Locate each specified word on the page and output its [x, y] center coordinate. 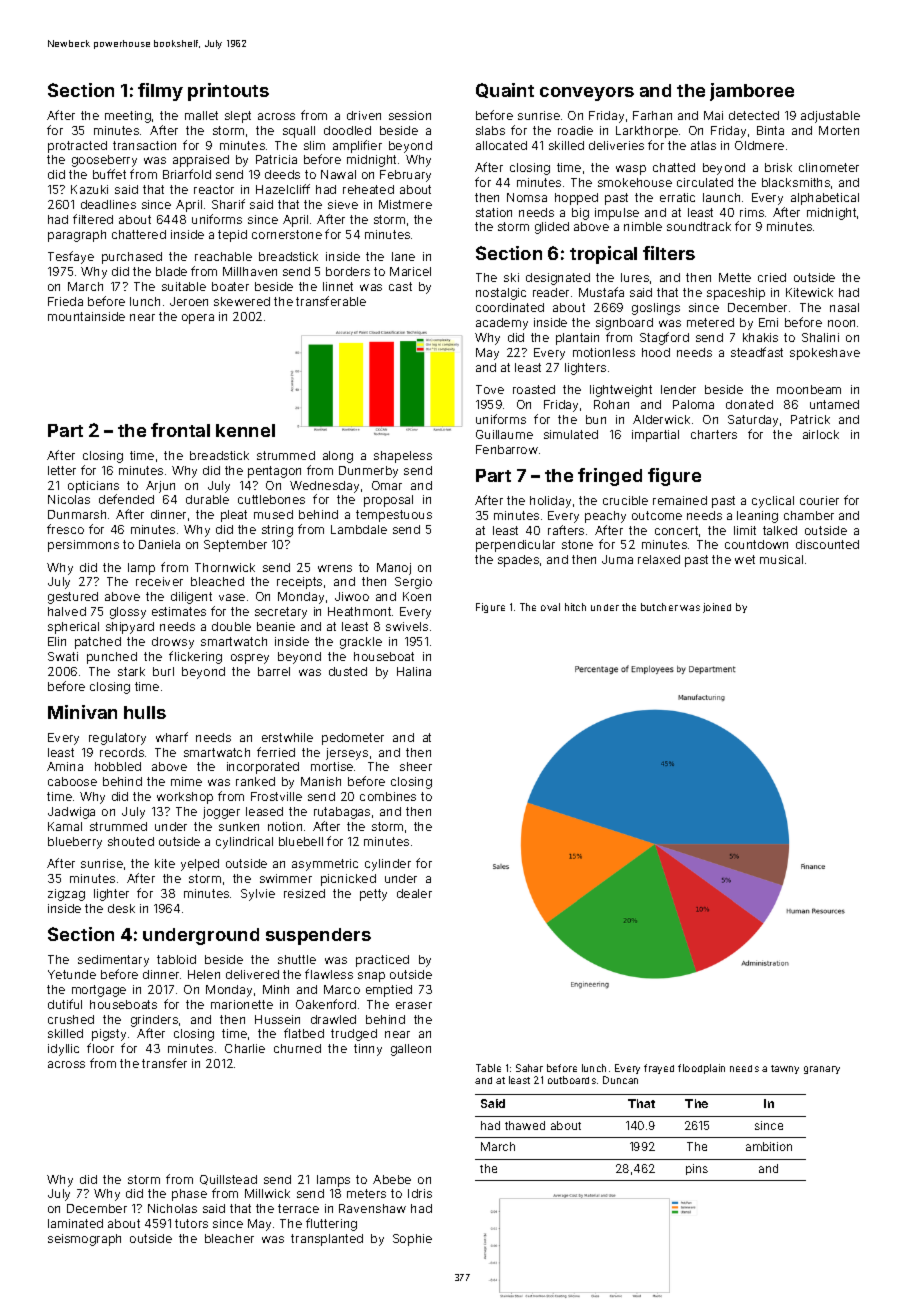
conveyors [587, 94]
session [410, 115]
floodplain [701, 1069]
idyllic [63, 1050]
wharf [172, 737]
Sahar [529, 1068]
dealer [414, 893]
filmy [160, 92]
